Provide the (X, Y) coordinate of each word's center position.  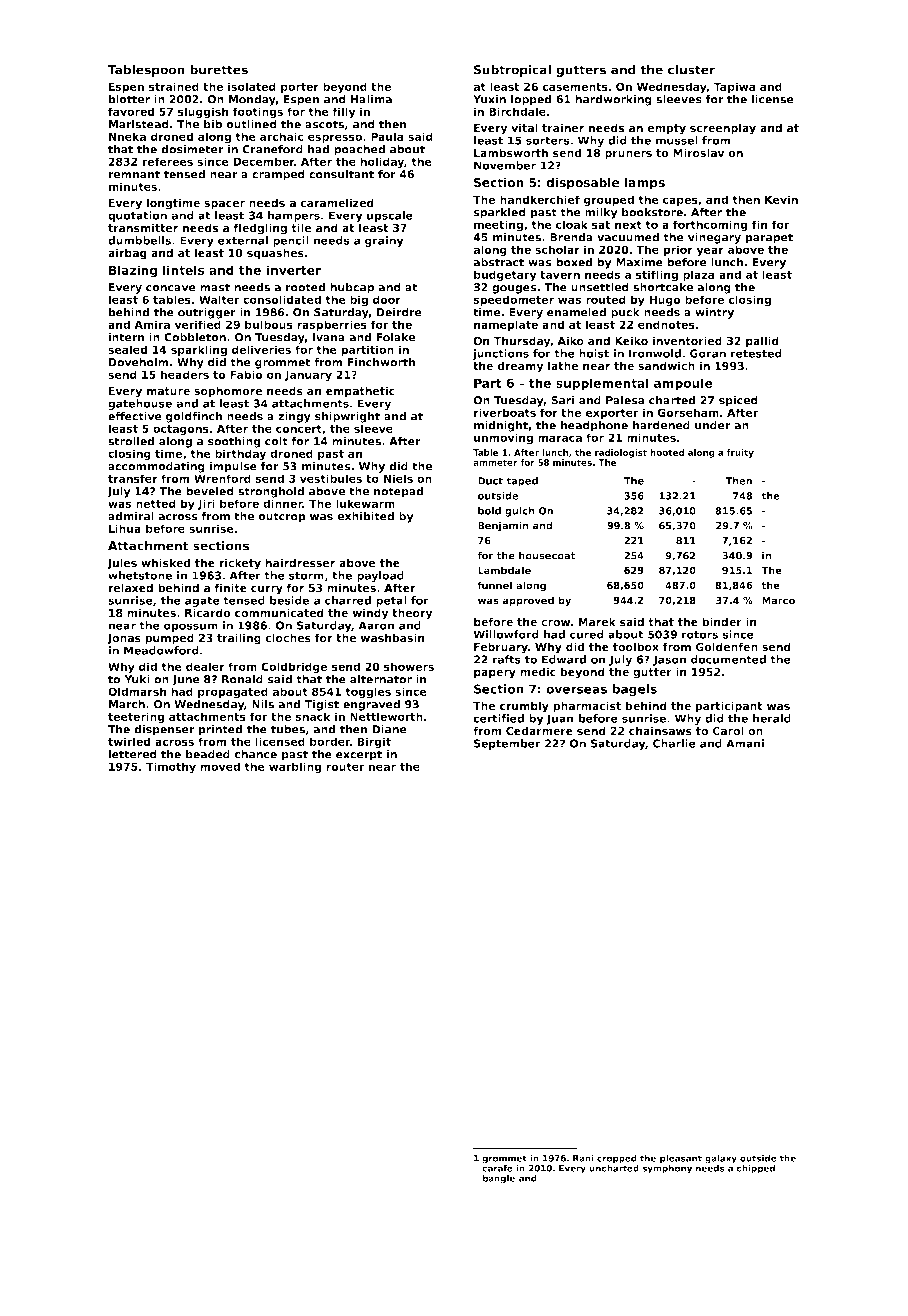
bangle (499, 1179)
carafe (497, 1168)
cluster (691, 70)
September (507, 744)
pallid (762, 342)
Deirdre (399, 312)
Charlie (674, 743)
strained (174, 86)
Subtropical (512, 71)
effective (135, 416)
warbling (295, 767)
